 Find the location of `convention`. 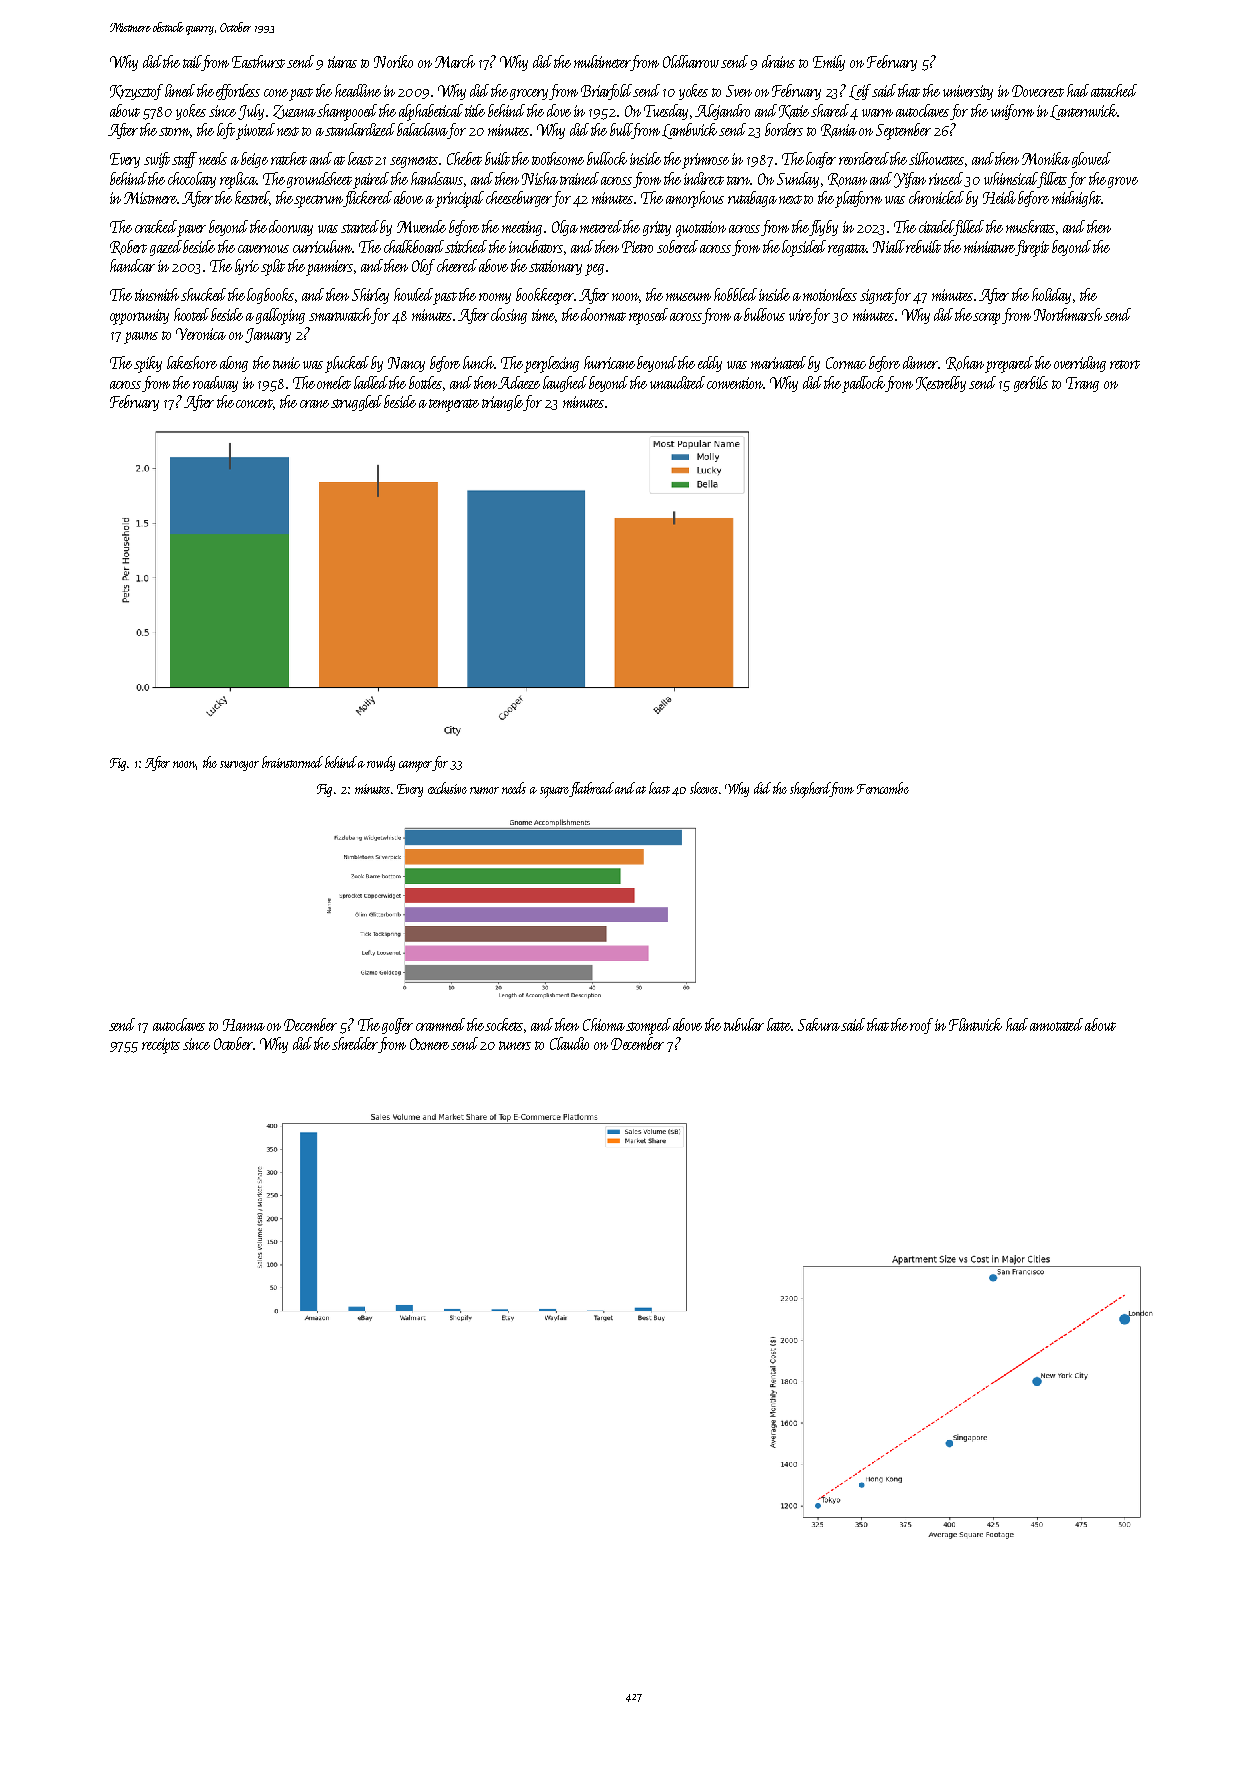

convention is located at coordinates (735, 383).
